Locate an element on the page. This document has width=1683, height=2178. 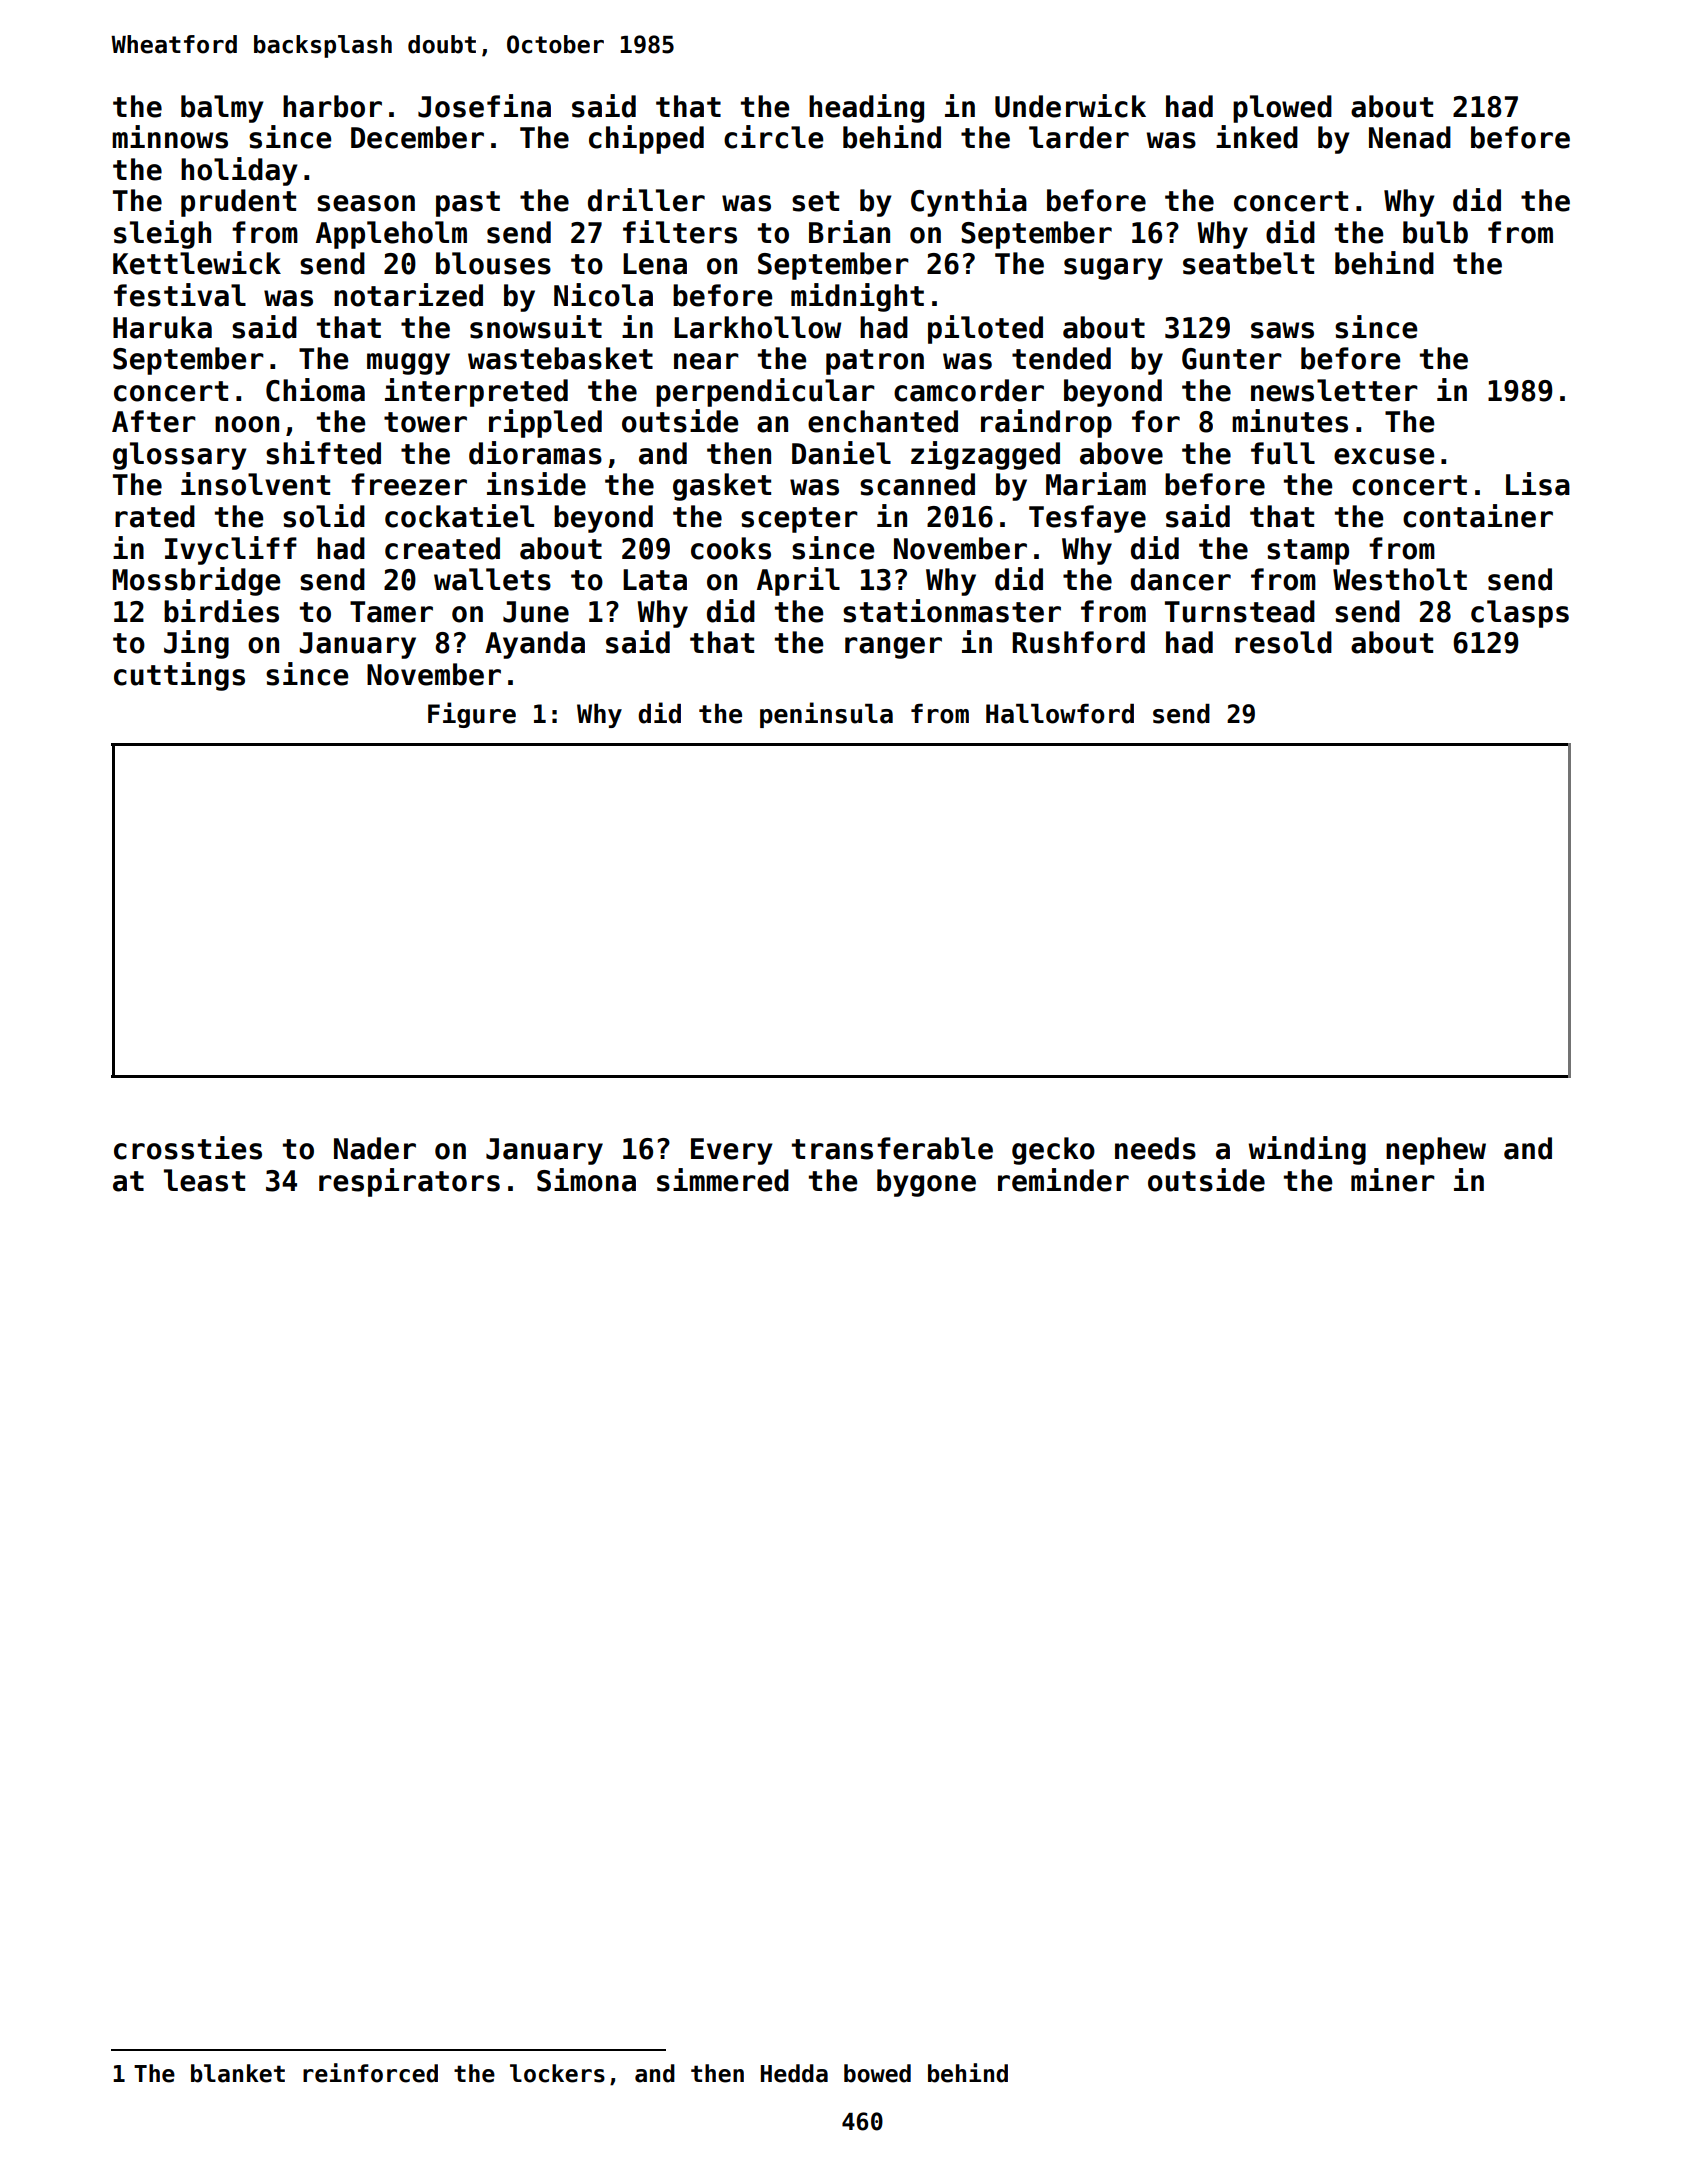
miner is located at coordinates (1393, 1180).
